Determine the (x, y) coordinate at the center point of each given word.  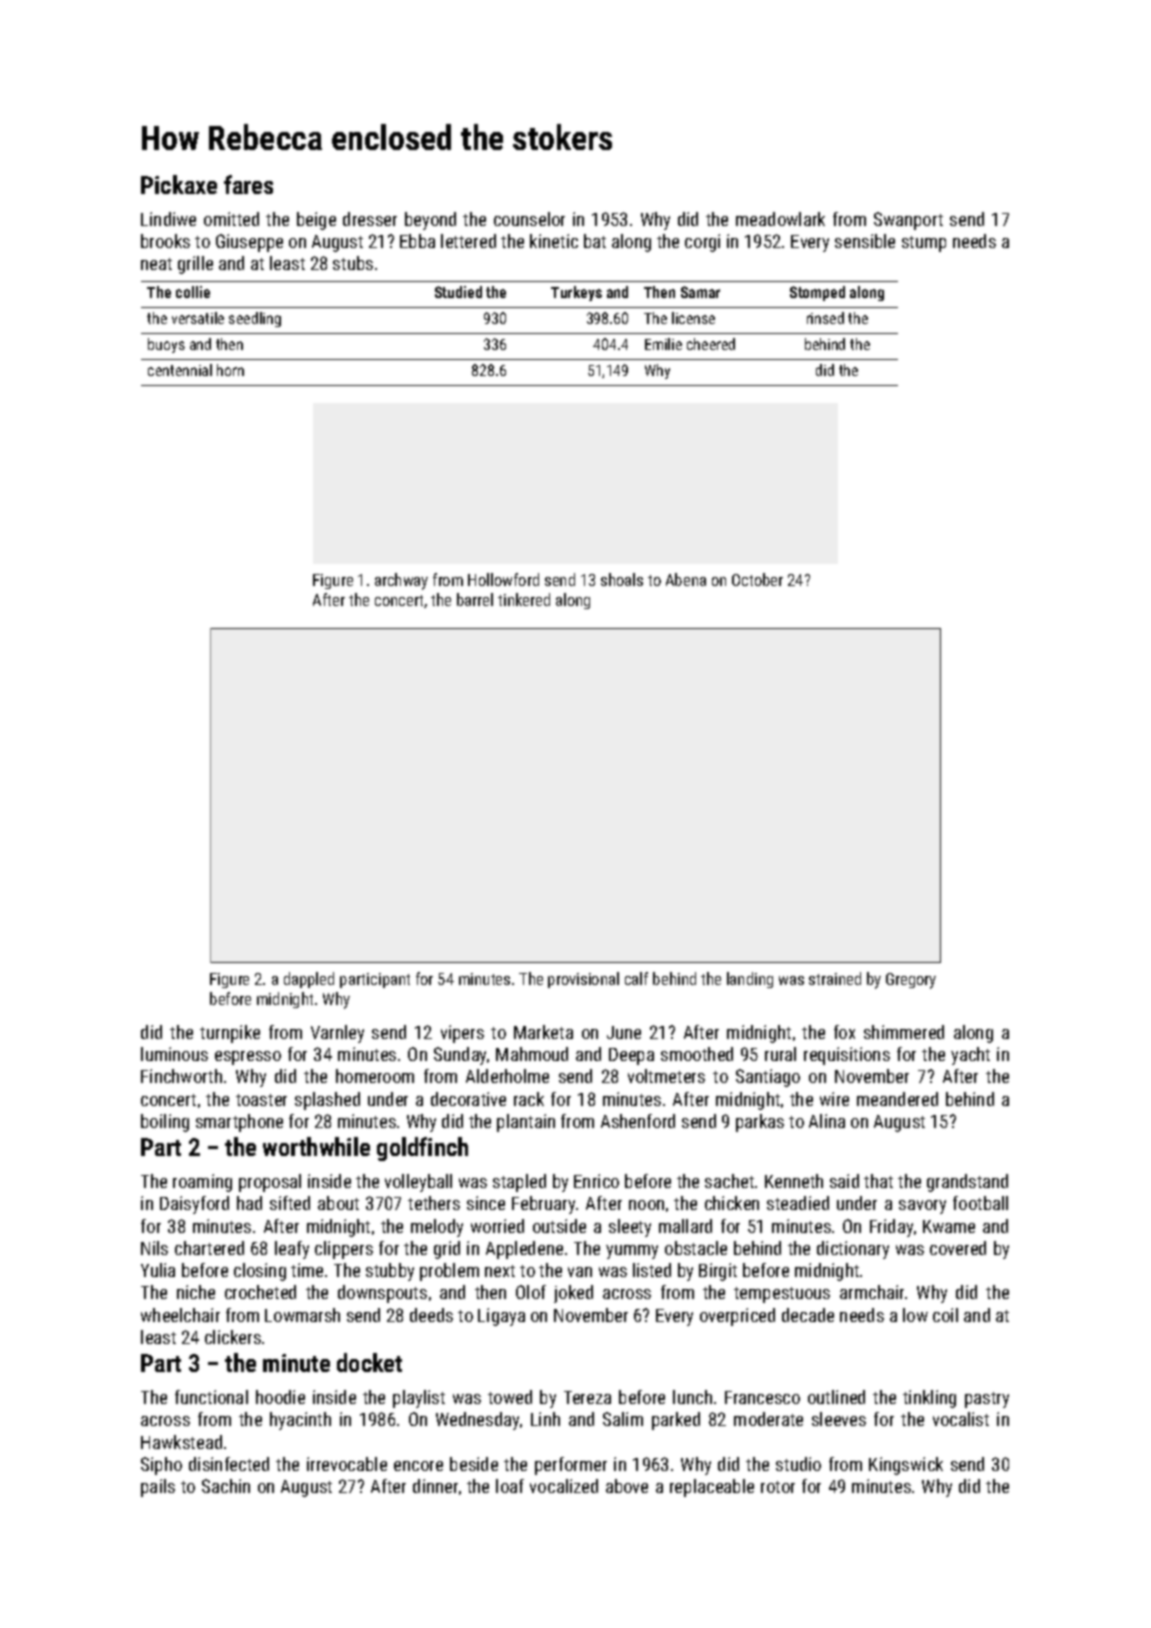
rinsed (825, 318)
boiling (165, 1123)
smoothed (697, 1054)
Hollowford (503, 579)
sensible (865, 241)
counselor (529, 219)
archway (401, 581)
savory (922, 1207)
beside (474, 1464)
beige (316, 221)
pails (158, 1488)
